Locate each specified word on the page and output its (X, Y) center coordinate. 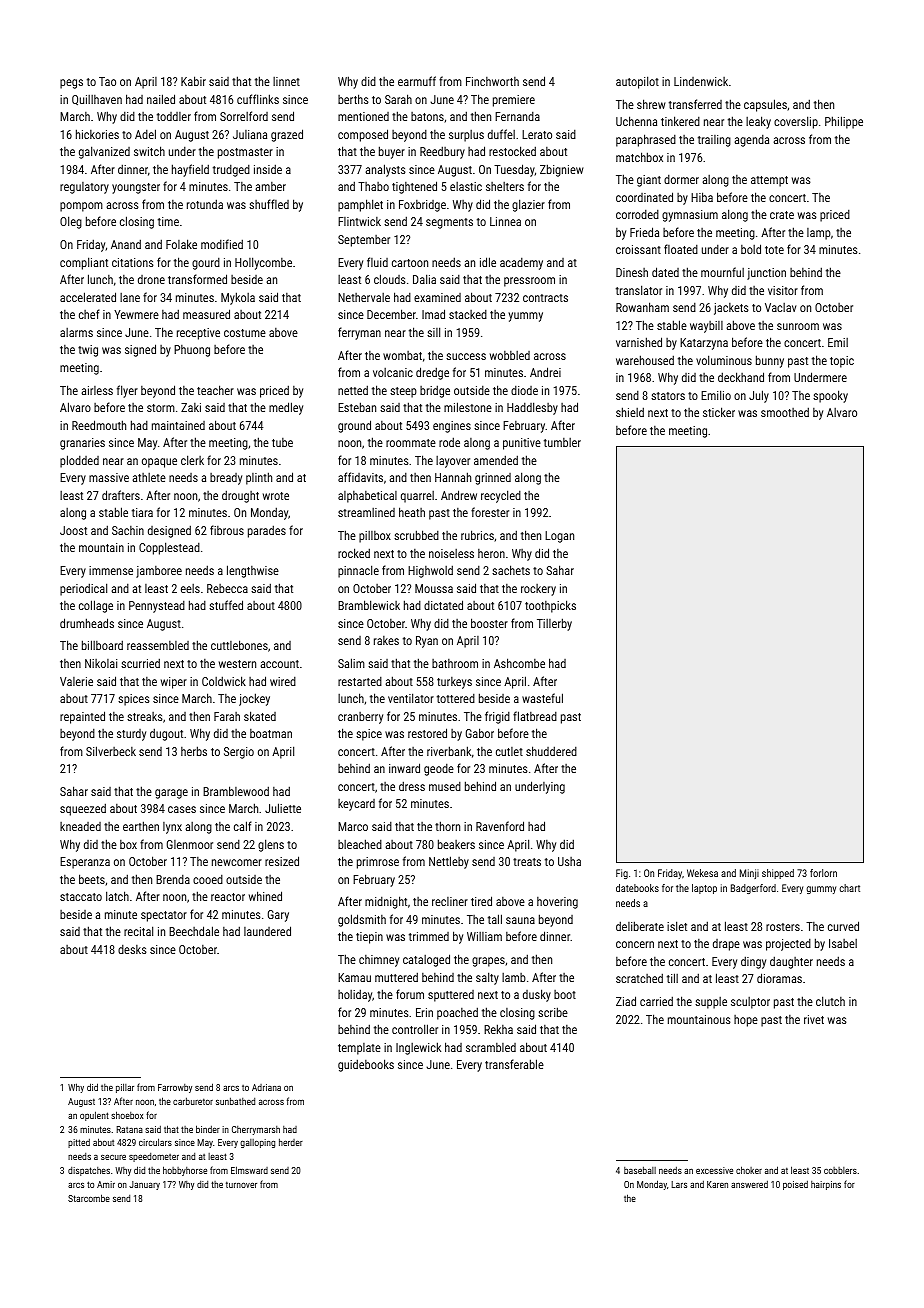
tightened (414, 187)
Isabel (843, 943)
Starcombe (89, 1198)
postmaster (245, 153)
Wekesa (702, 873)
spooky (830, 396)
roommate (411, 443)
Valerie (76, 681)
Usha (569, 861)
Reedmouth (99, 425)
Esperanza (85, 863)
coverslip (796, 122)
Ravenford (500, 826)
